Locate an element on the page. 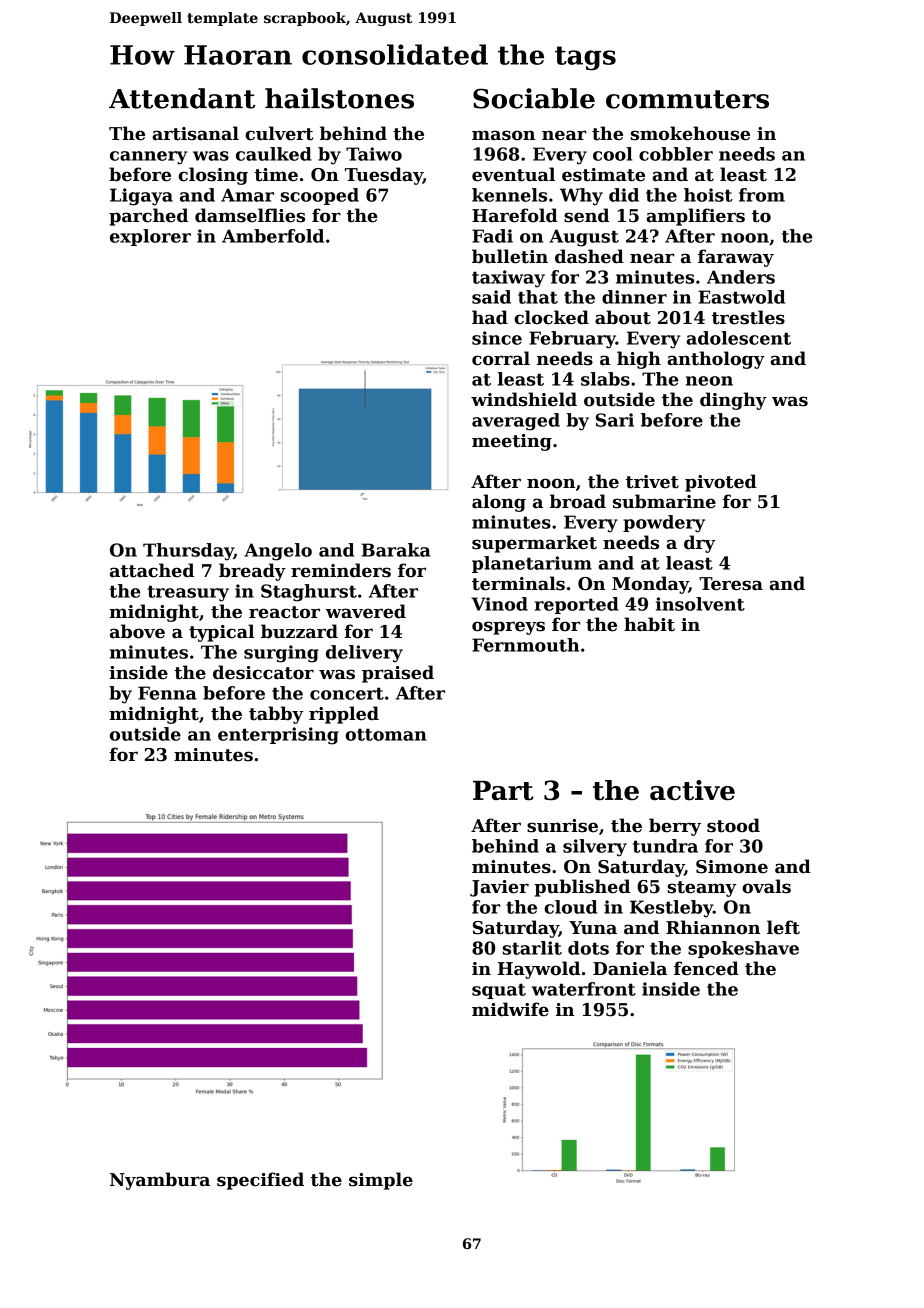  insolvent is located at coordinates (700, 604).
